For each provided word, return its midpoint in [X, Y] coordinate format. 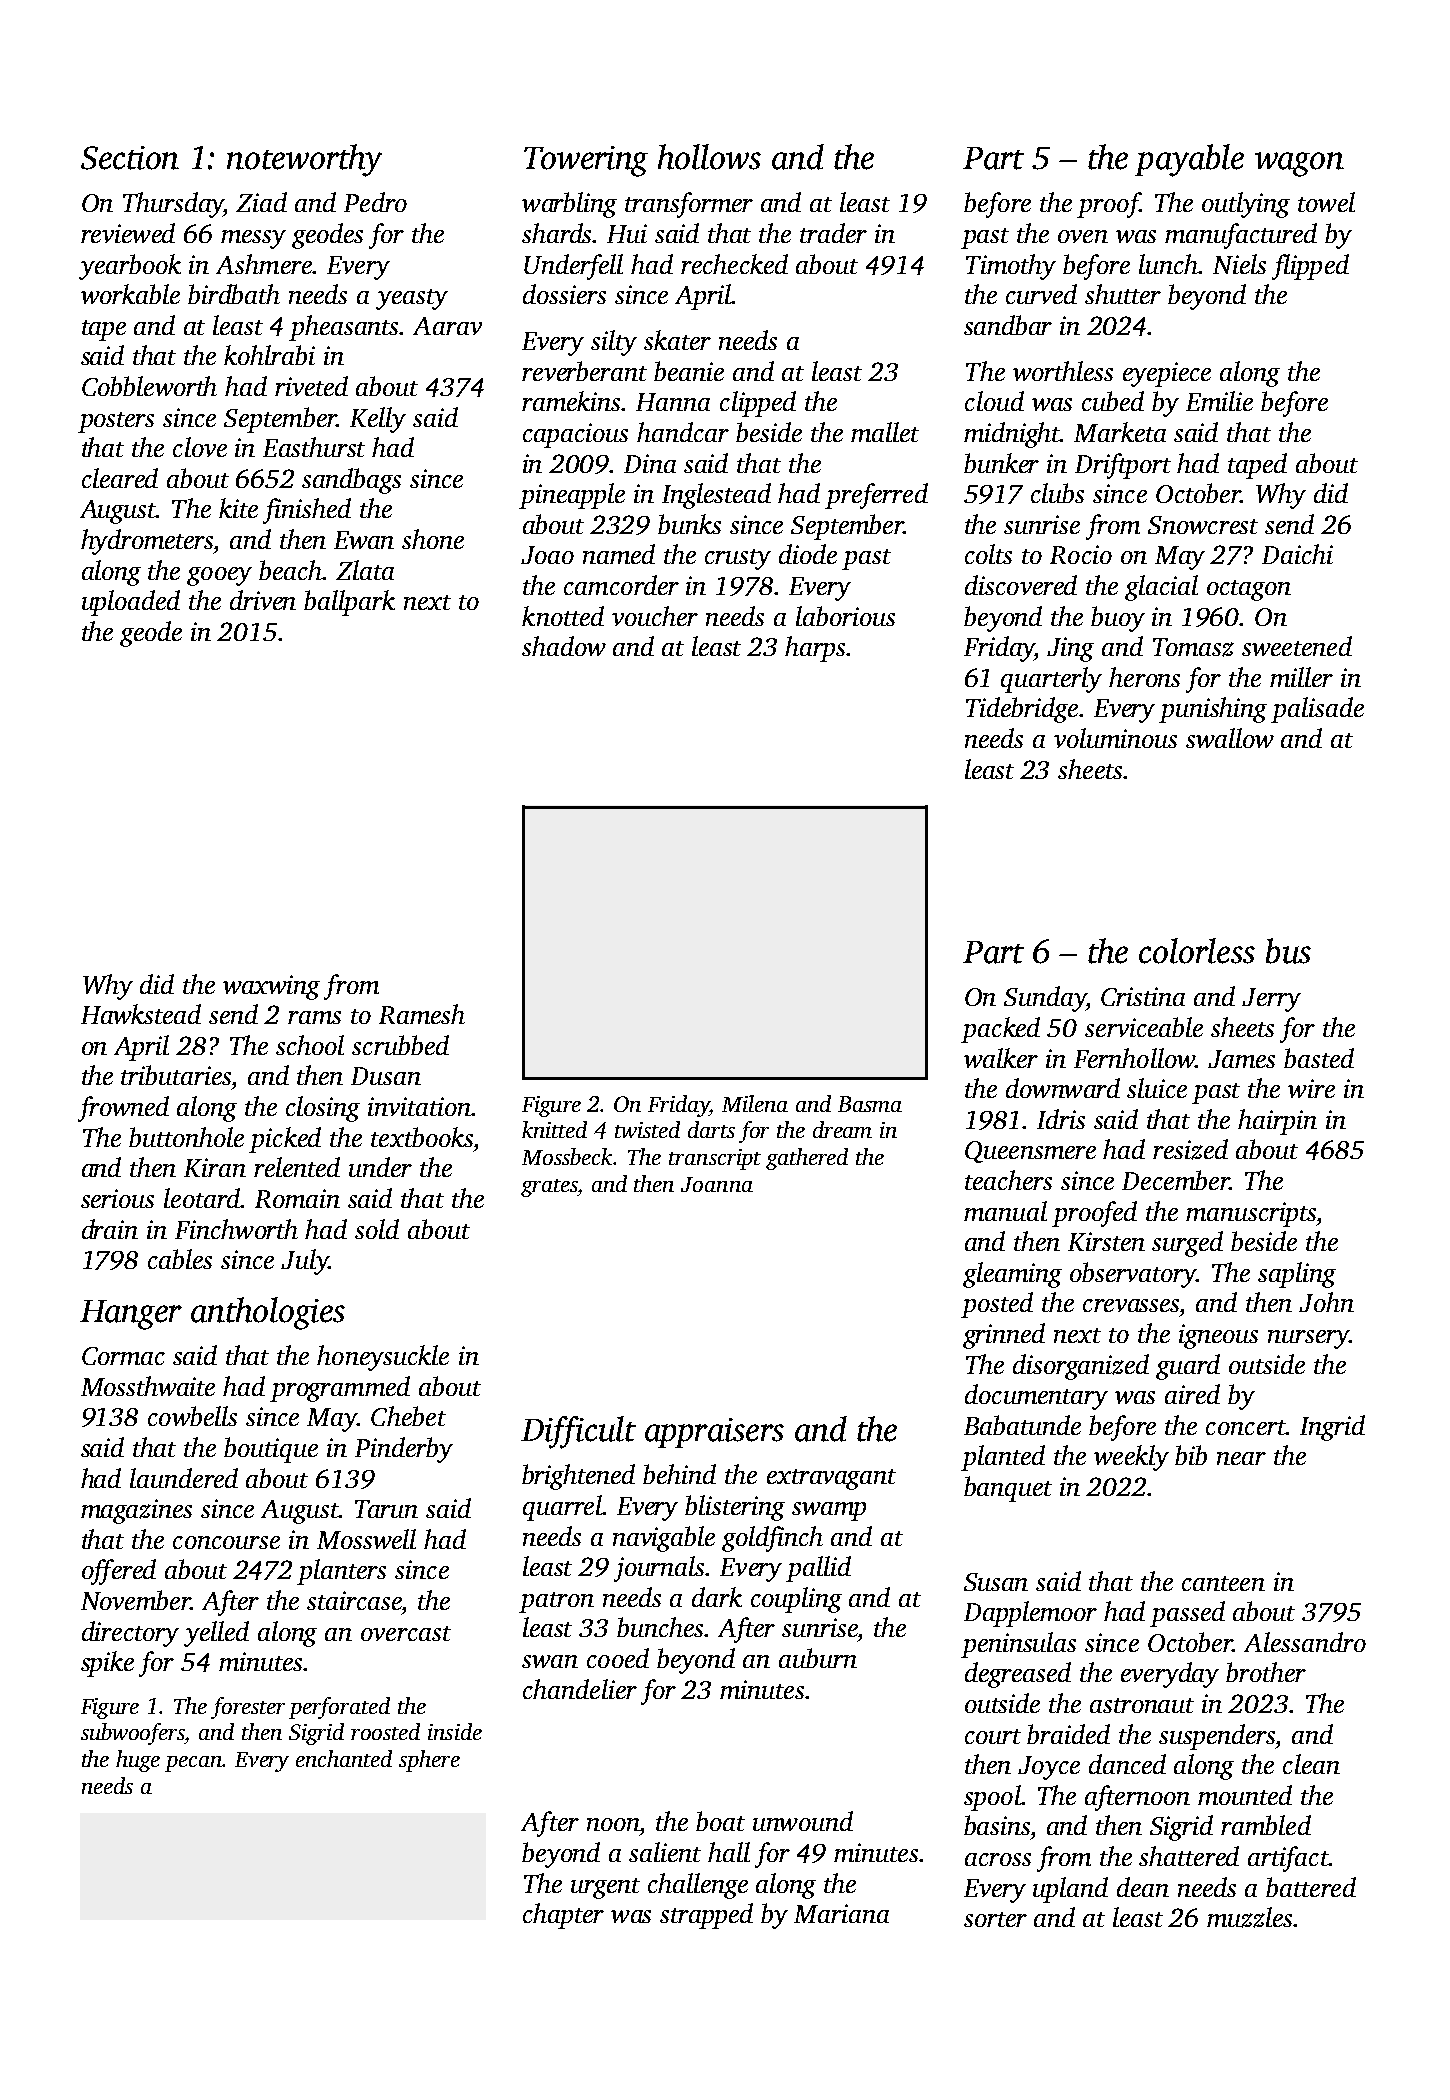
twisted [647, 1129]
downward [1063, 1088]
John [1326, 1302]
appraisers [714, 1433]
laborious [845, 616]
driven [263, 600]
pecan [194, 1764]
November [135, 1600]
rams [314, 1017]
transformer [689, 205]
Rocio [1081, 554]
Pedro [375, 202]
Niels [1239, 264]
